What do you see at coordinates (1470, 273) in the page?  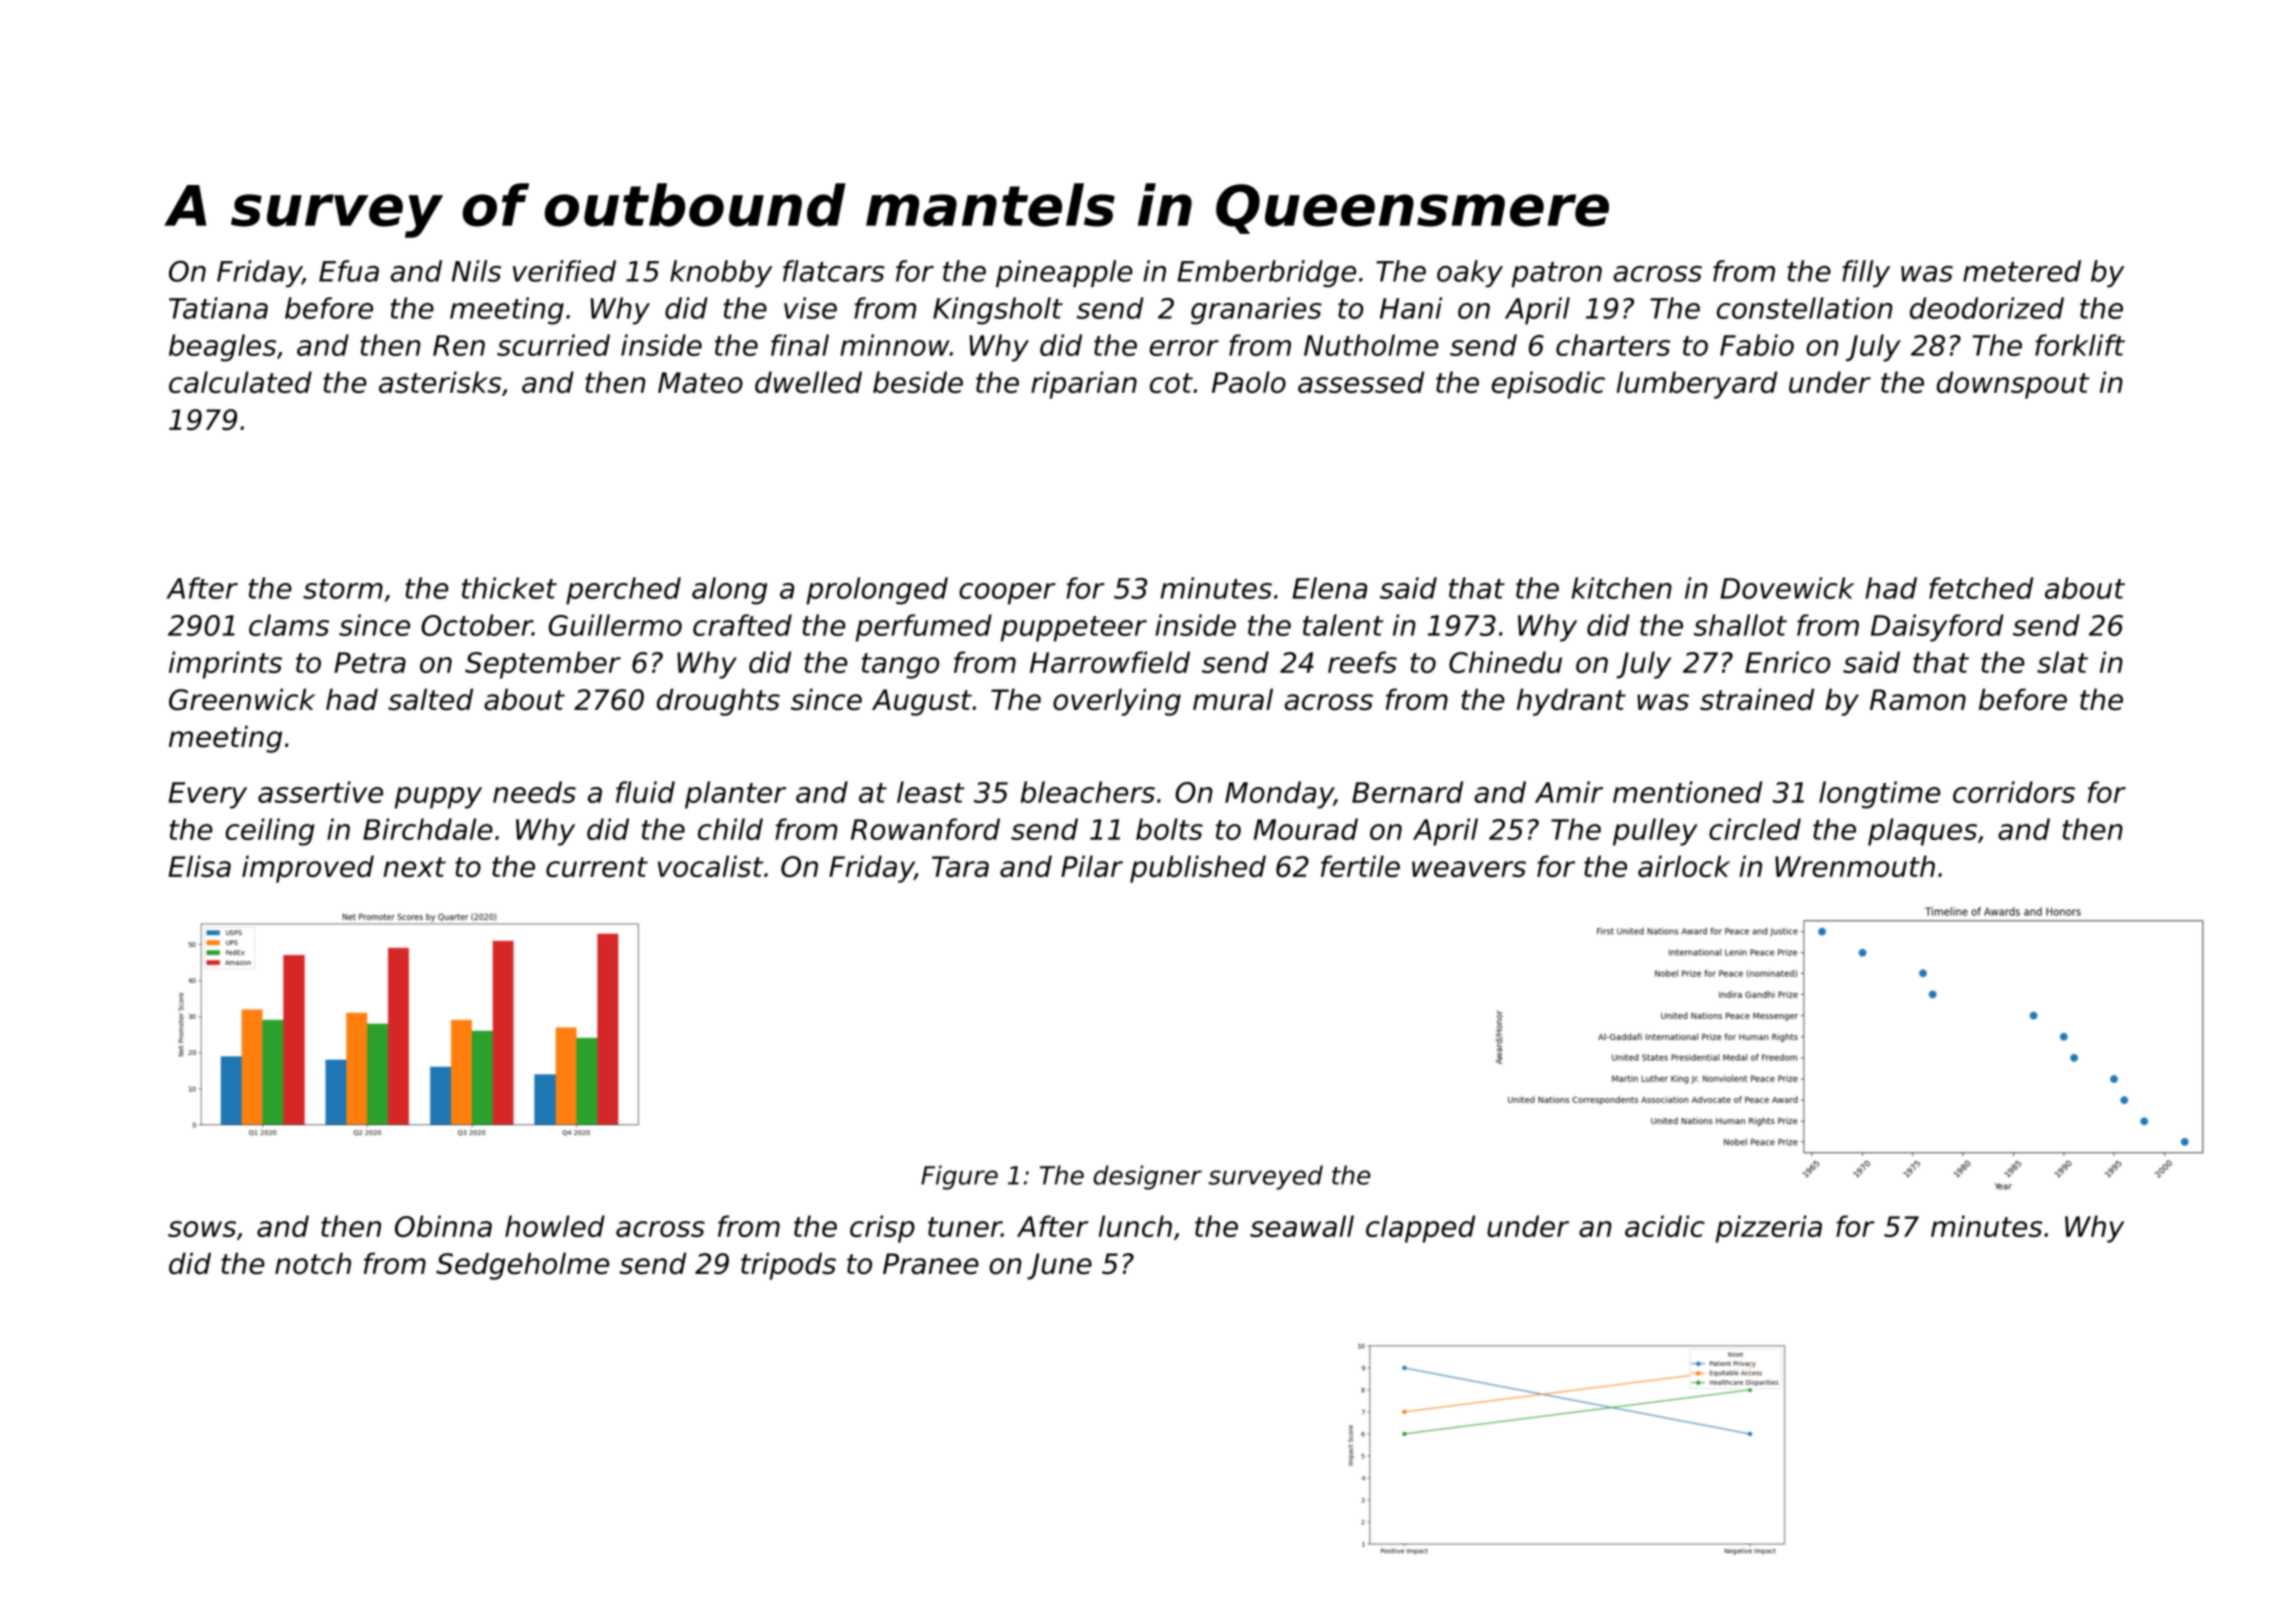 I see `oaky` at bounding box center [1470, 273].
